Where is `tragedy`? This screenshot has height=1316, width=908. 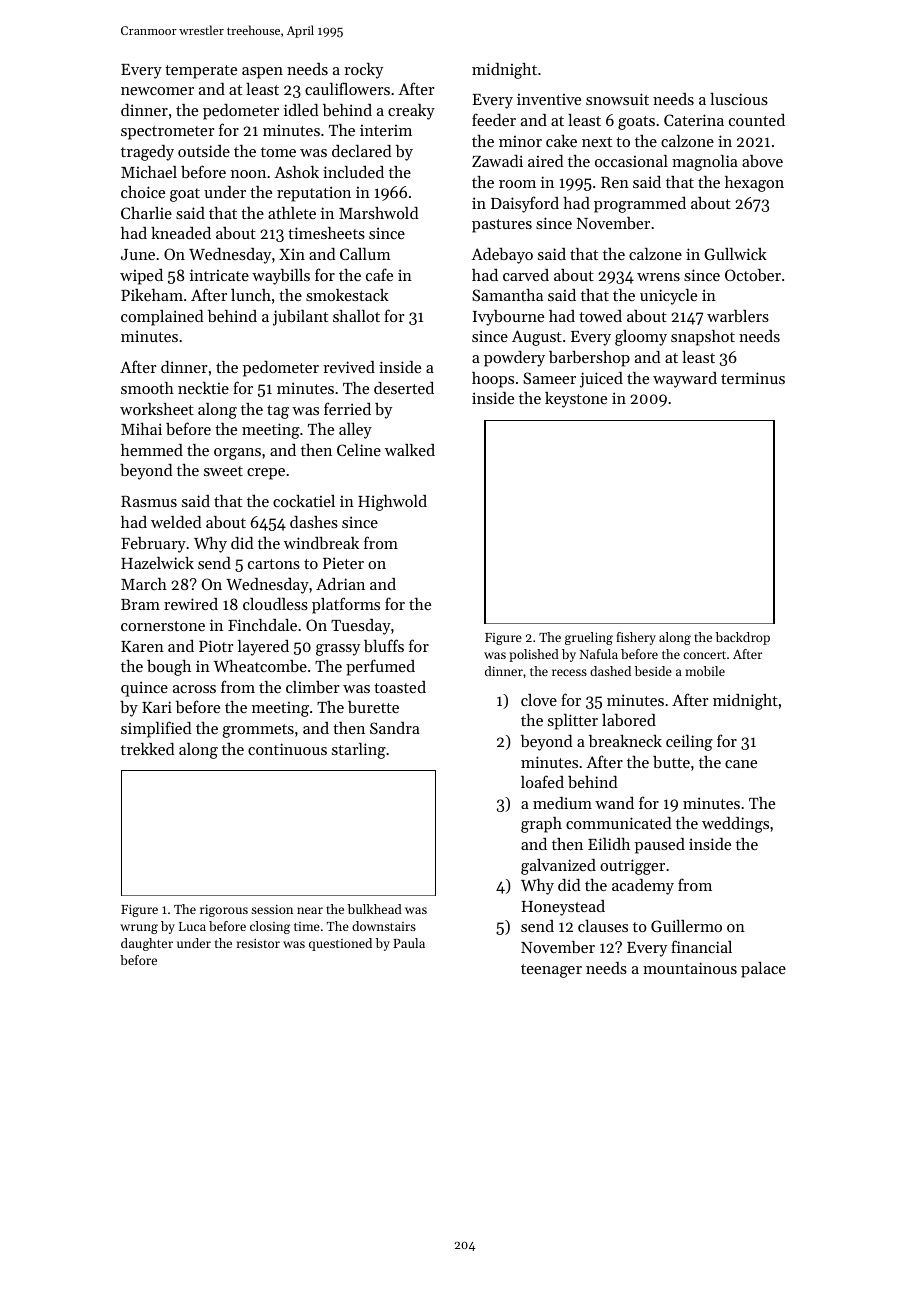
tragedy is located at coordinates (147, 153).
